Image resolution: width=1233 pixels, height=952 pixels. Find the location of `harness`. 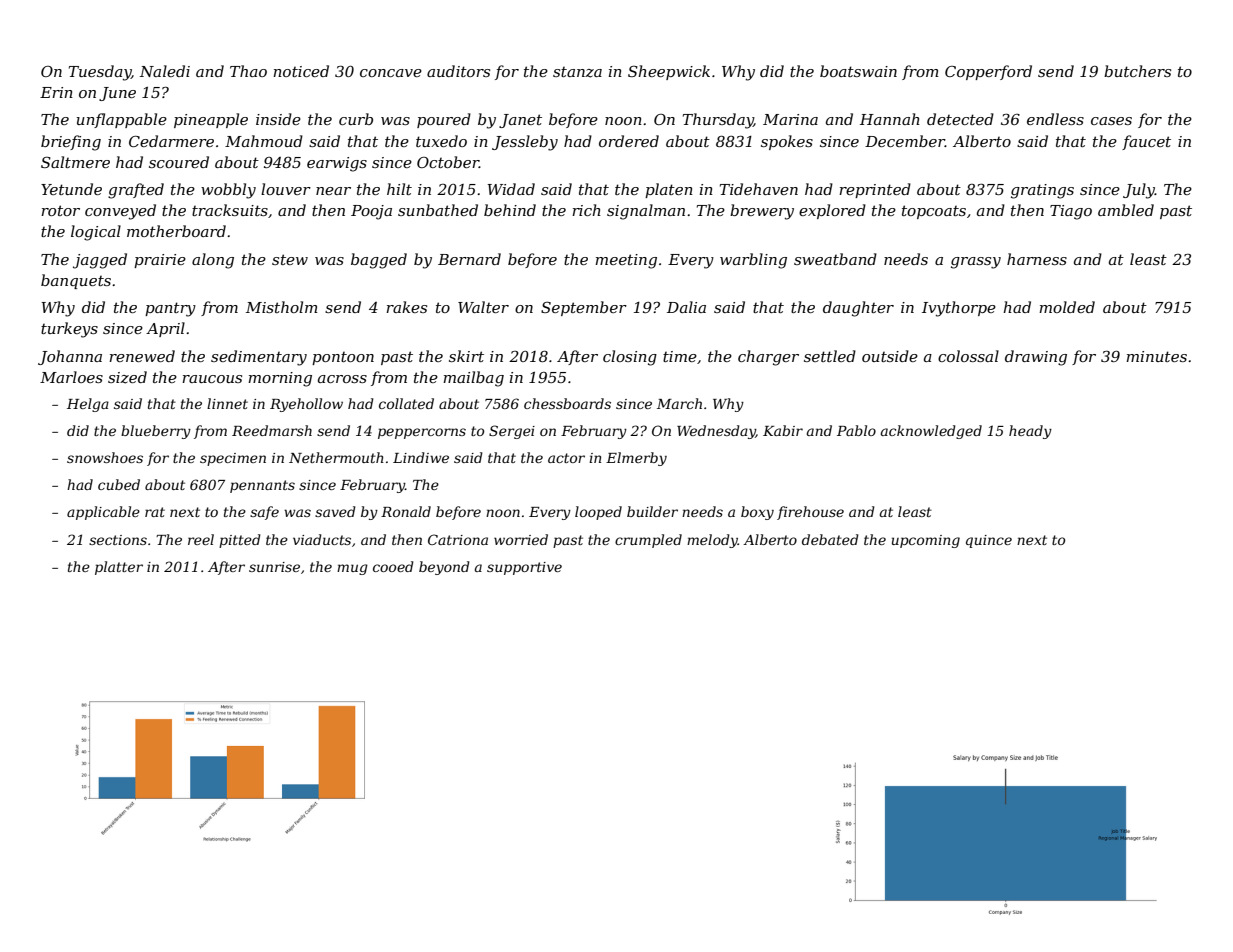

harness is located at coordinates (1037, 259).
